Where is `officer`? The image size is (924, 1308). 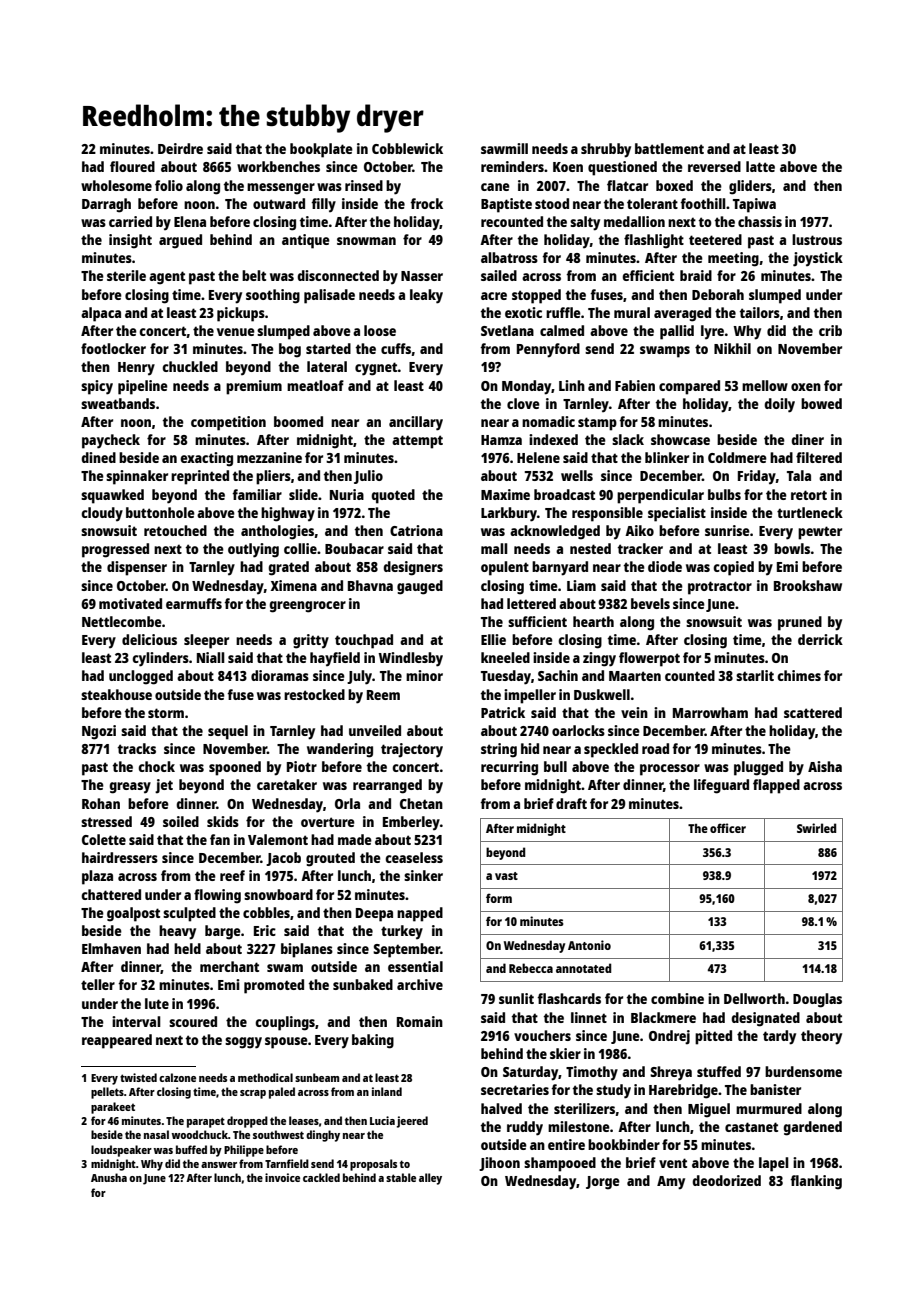
officer is located at coordinates (728, 828).
